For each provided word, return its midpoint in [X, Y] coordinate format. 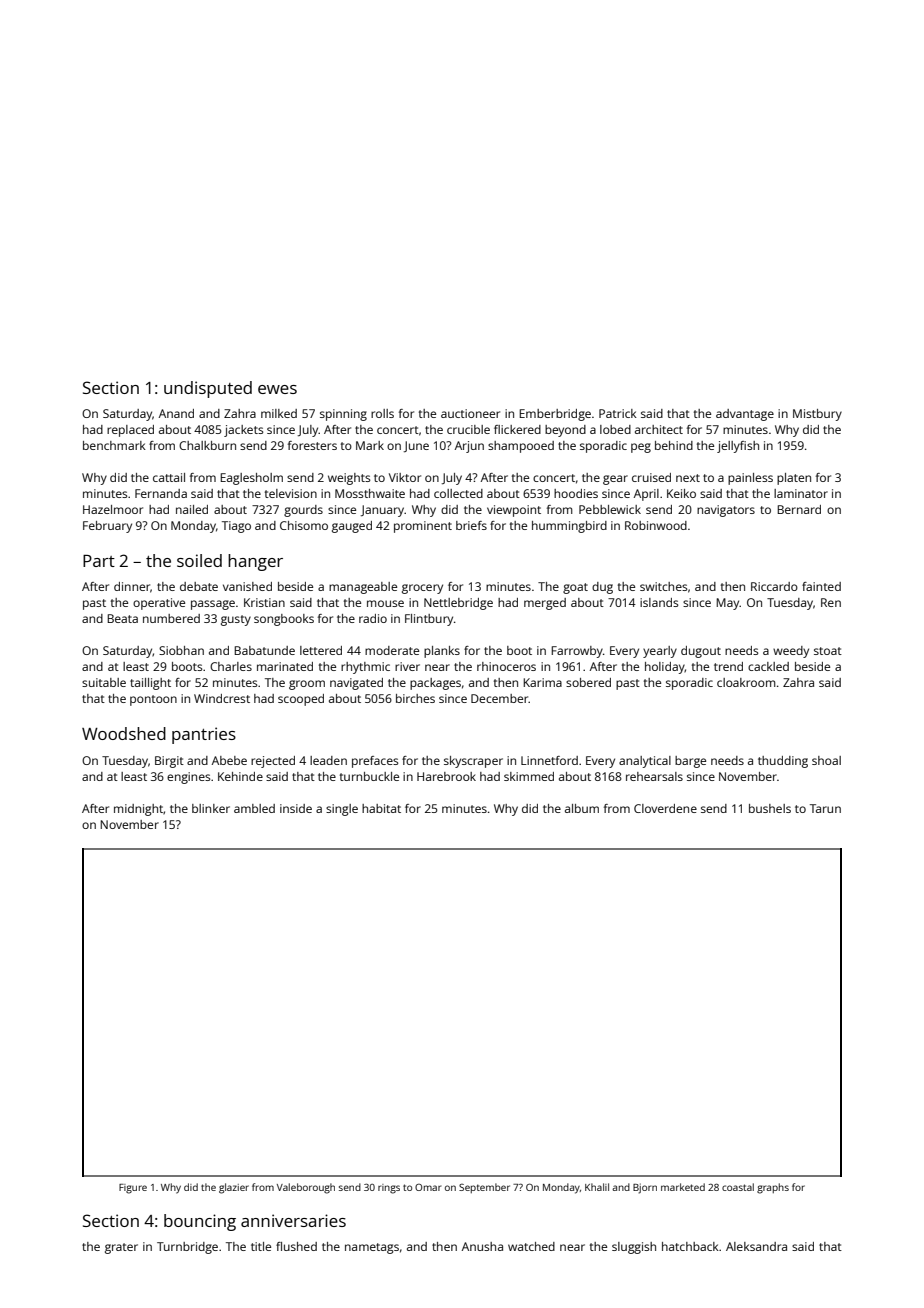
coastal [738, 1187]
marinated [285, 666]
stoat [828, 651]
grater [121, 1248]
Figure [133, 1189]
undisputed [208, 389]
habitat [381, 808]
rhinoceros [506, 666]
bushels [770, 808]
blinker [211, 808]
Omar [428, 1187]
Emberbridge [555, 415]
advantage [745, 415]
